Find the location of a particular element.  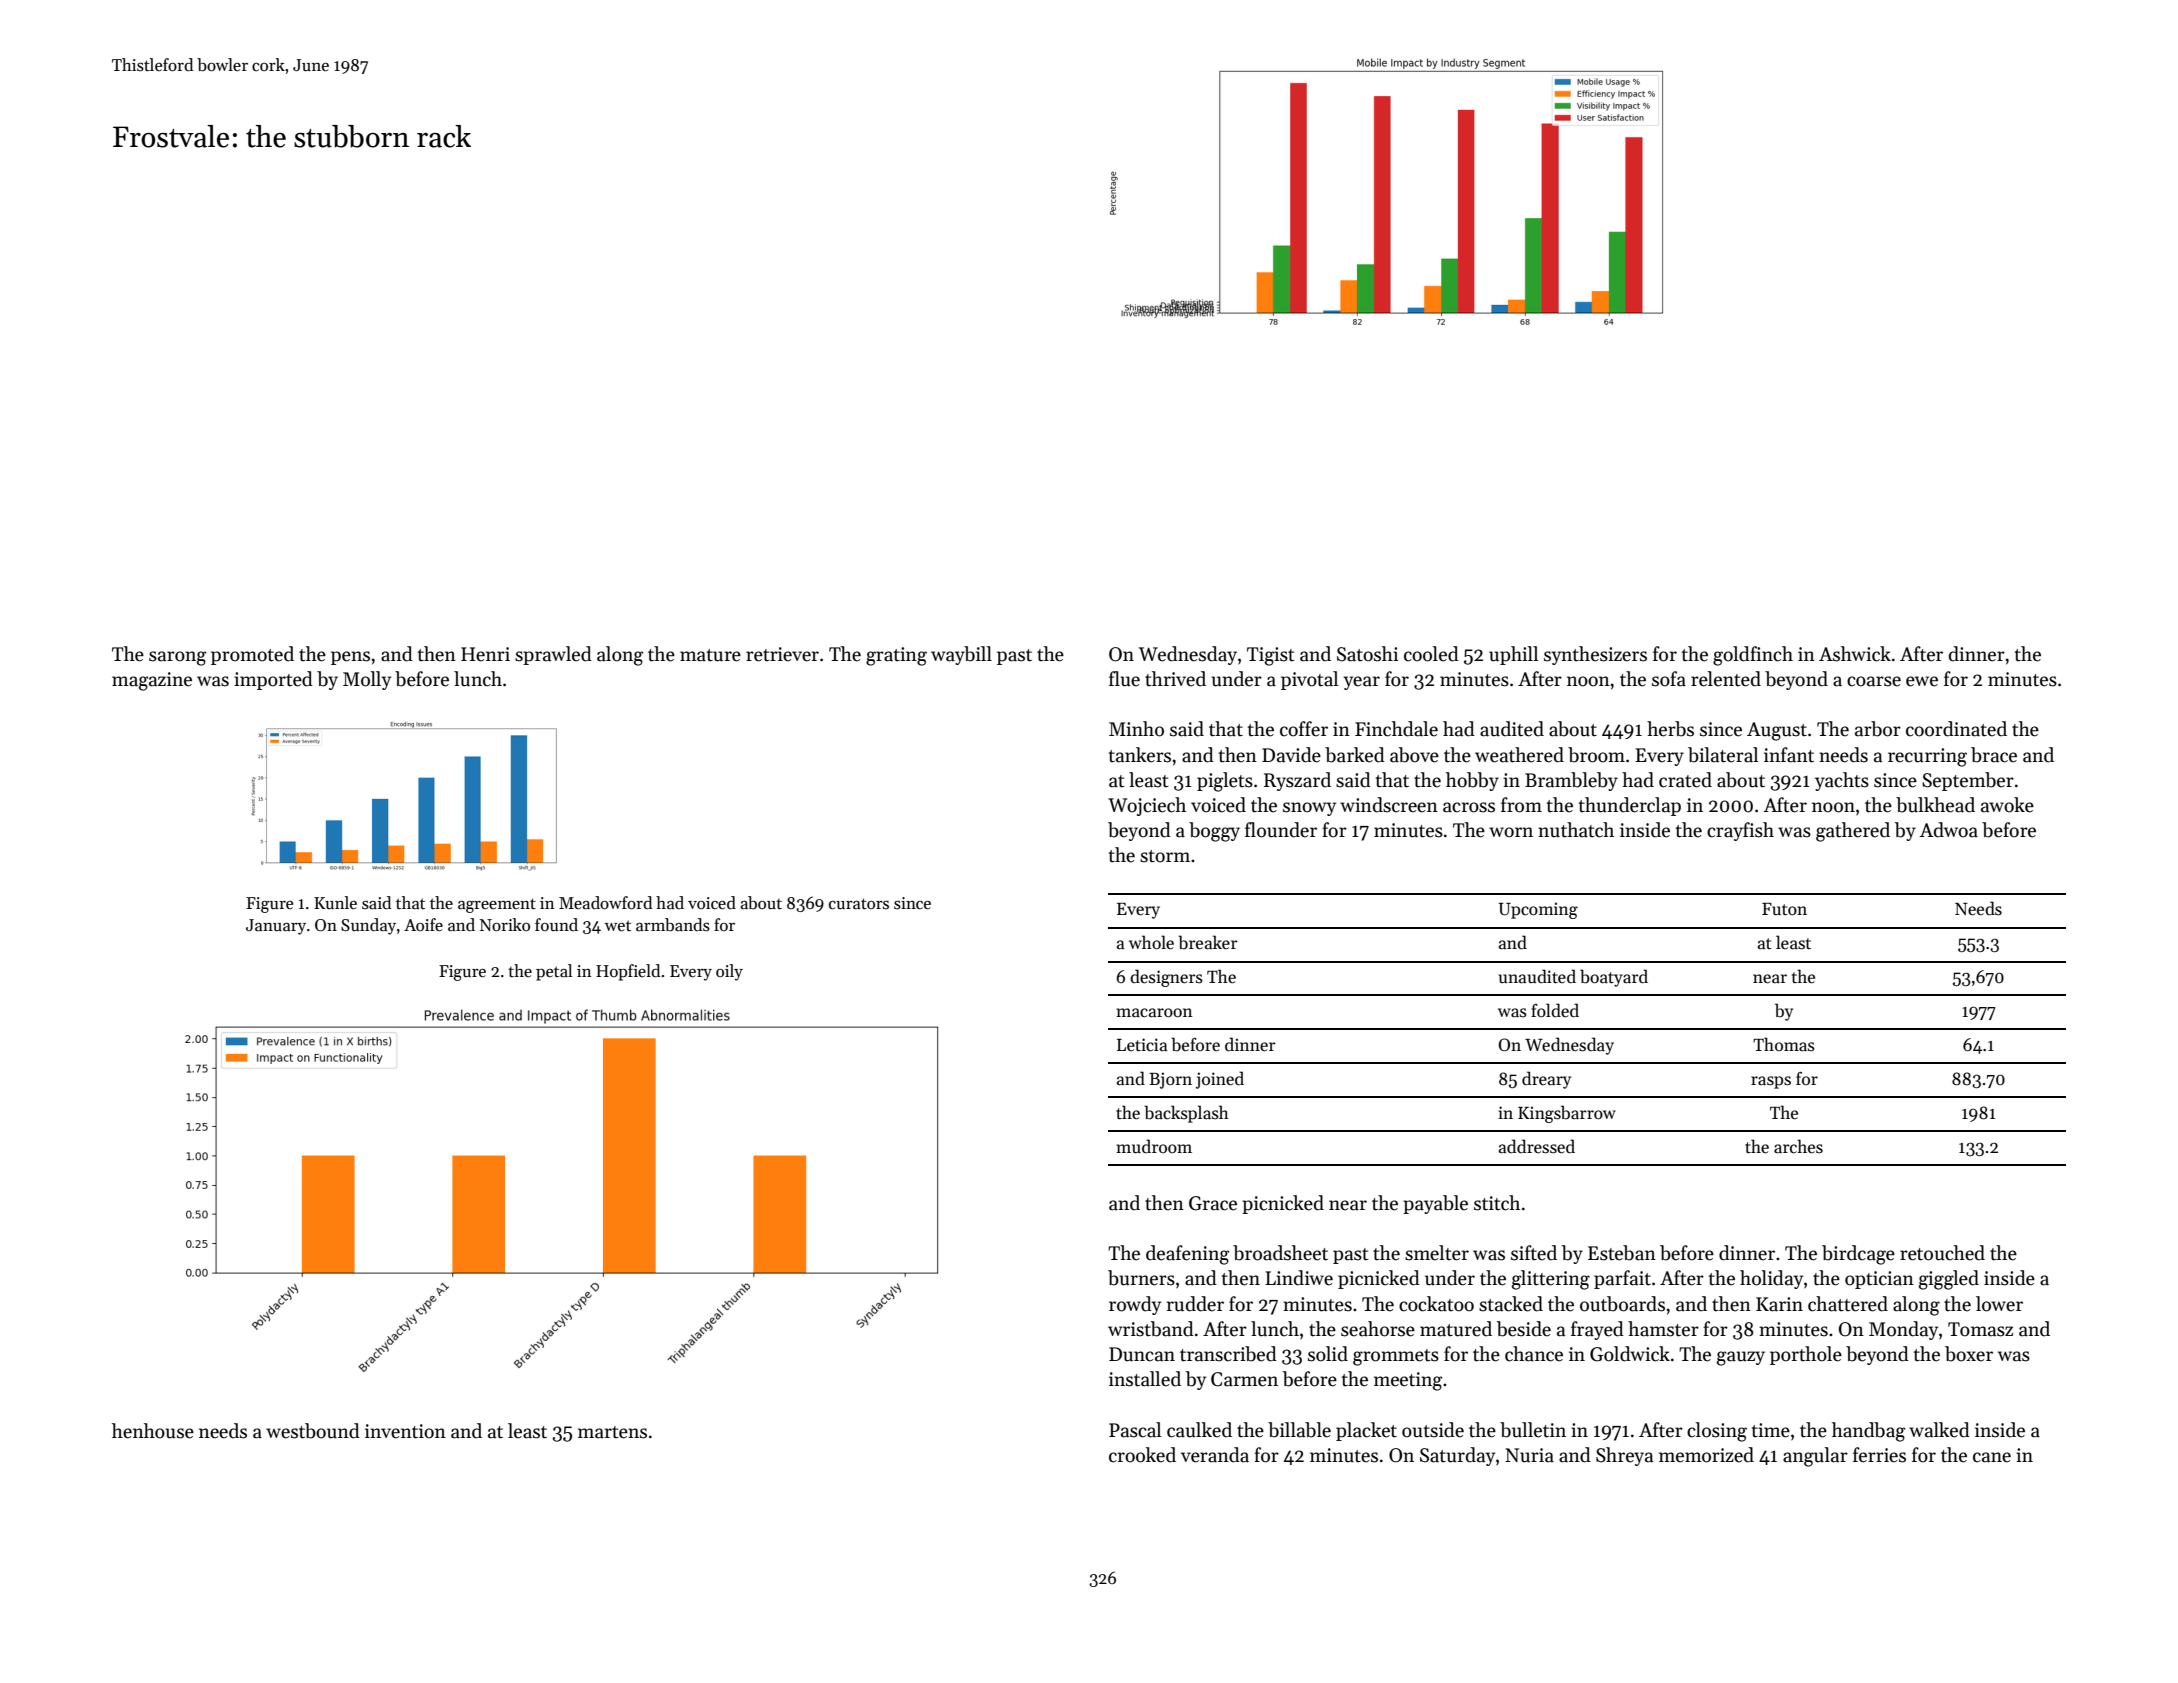

Kingsbarrow is located at coordinates (1567, 1114).
